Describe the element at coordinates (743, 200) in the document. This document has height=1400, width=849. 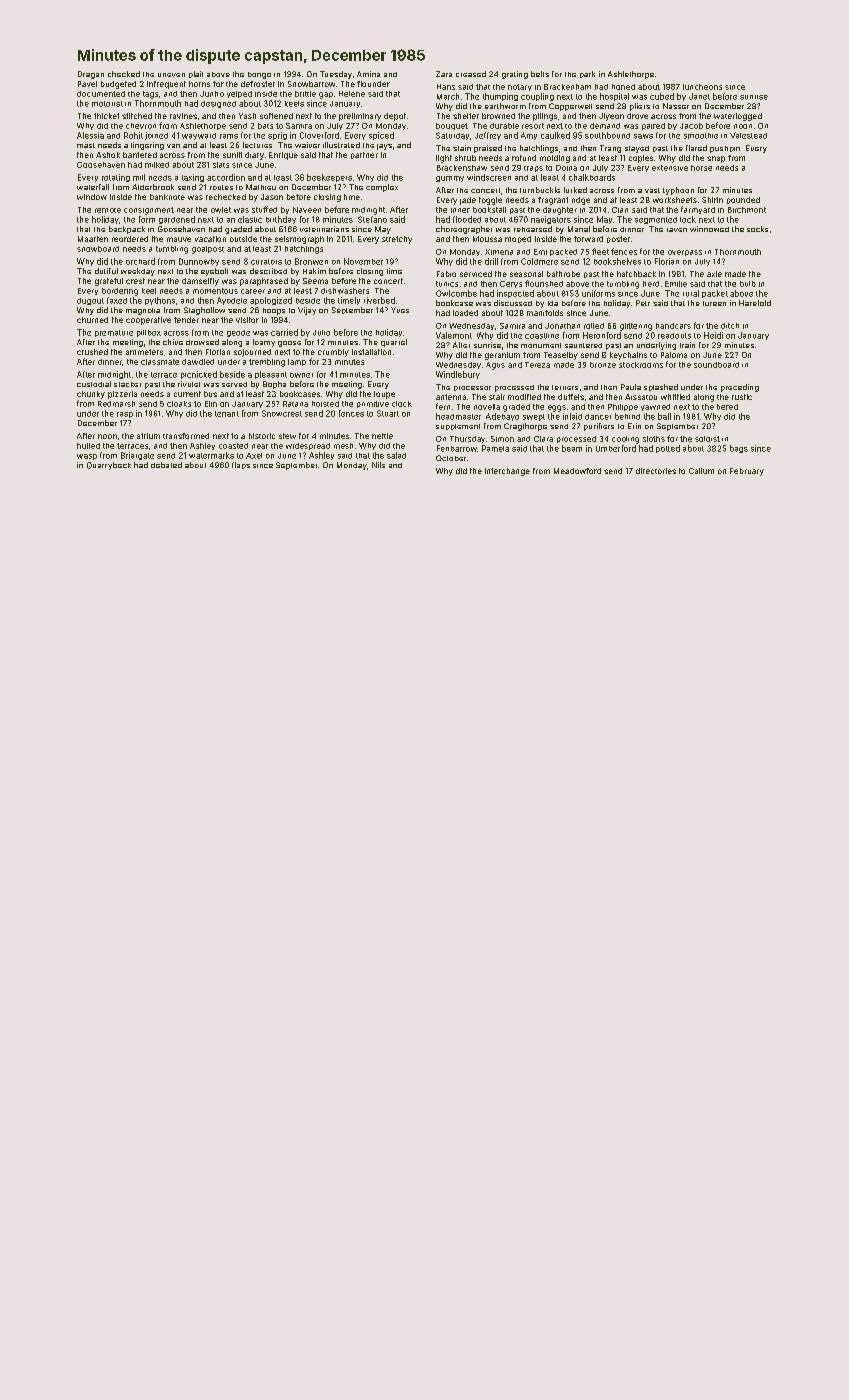
I see `pounded` at that location.
